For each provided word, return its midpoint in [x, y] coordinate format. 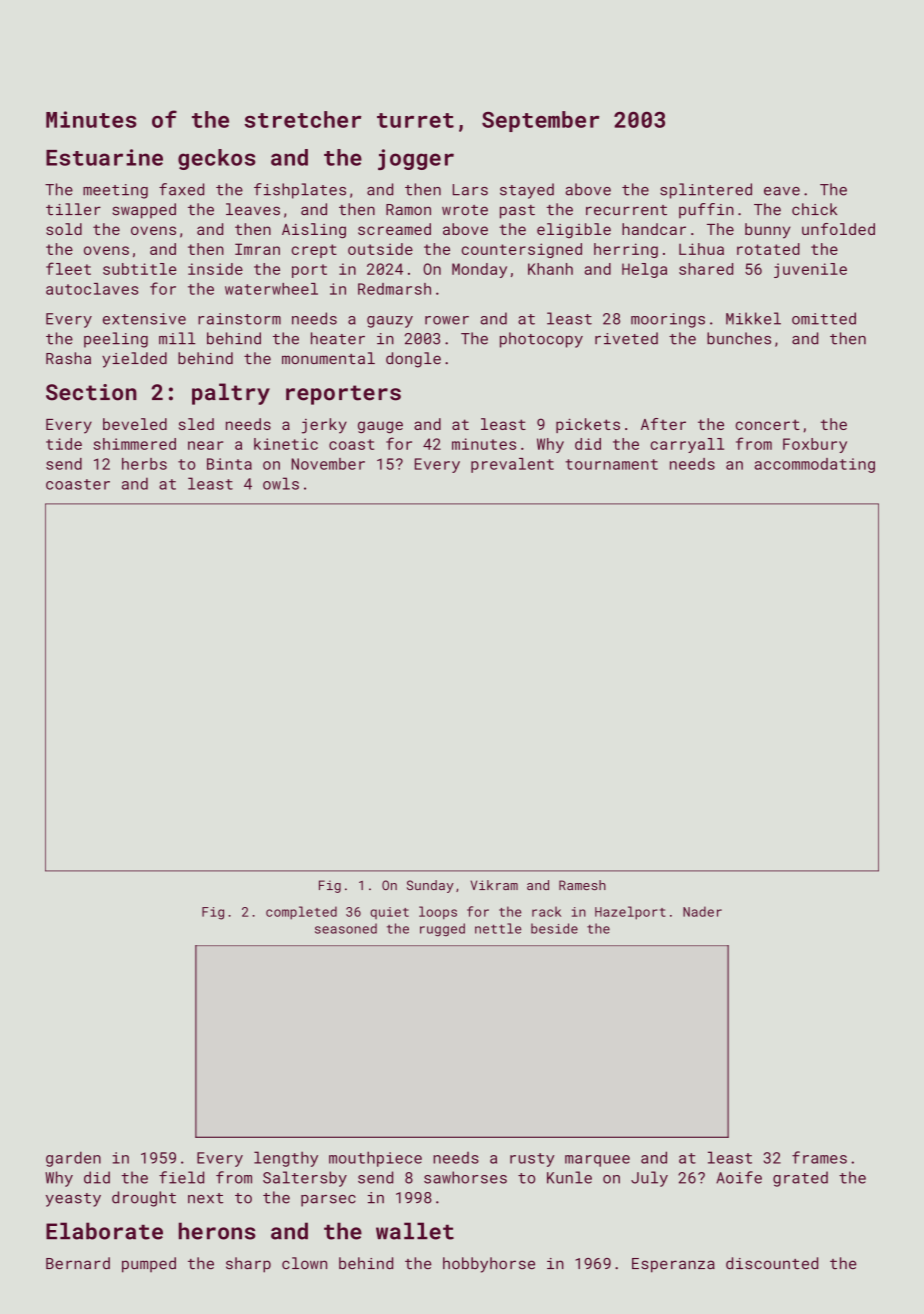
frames [819, 1157]
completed [301, 913]
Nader [702, 911]
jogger [416, 159]
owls [281, 483]
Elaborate [104, 1231]
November [328, 464]
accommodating [814, 465]
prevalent [512, 465]
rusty [532, 1160]
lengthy [286, 1159]
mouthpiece [375, 1159]
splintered [706, 191]
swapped [144, 211]
